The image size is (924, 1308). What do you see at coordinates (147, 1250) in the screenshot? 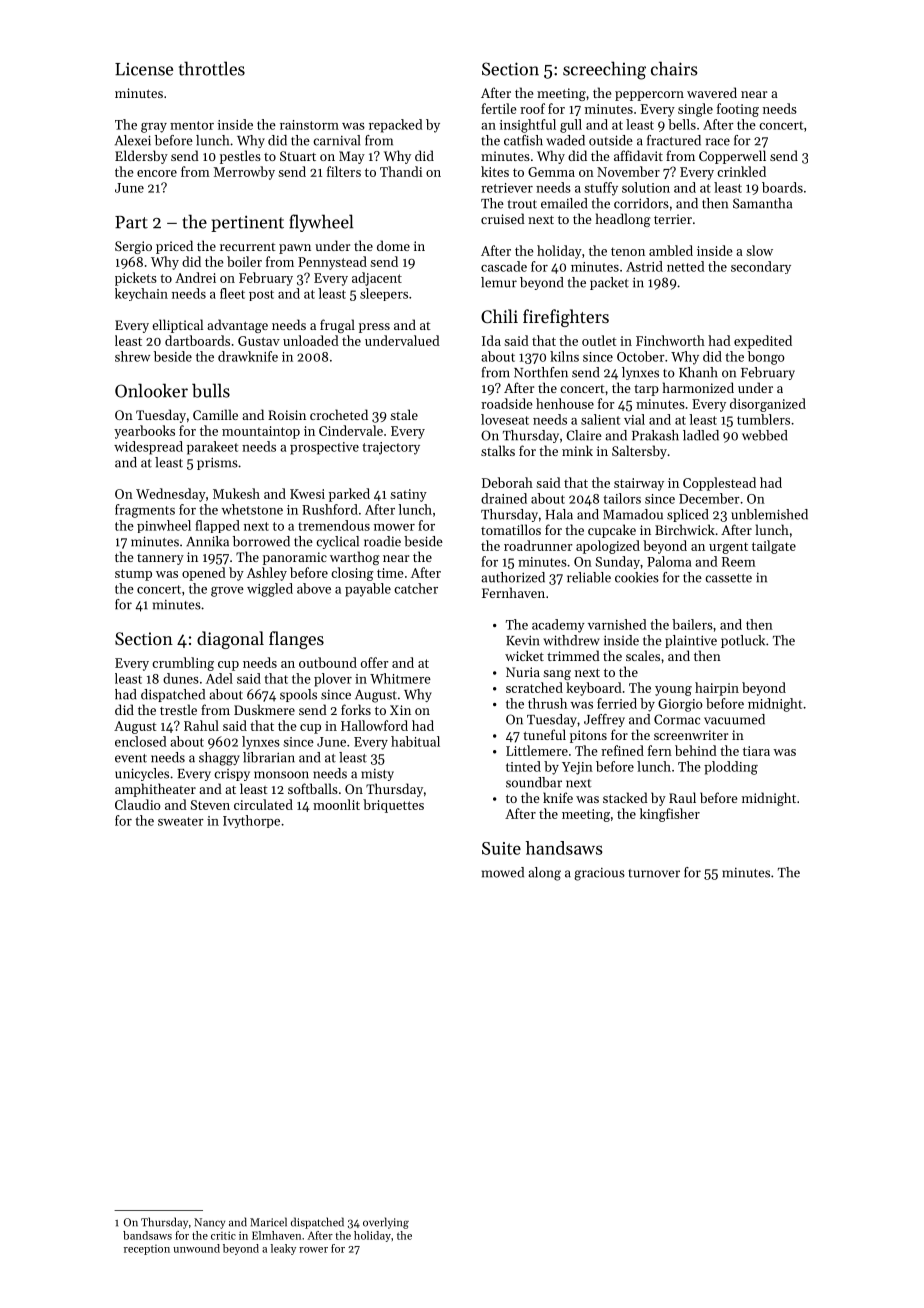
I see `reception` at bounding box center [147, 1250].
